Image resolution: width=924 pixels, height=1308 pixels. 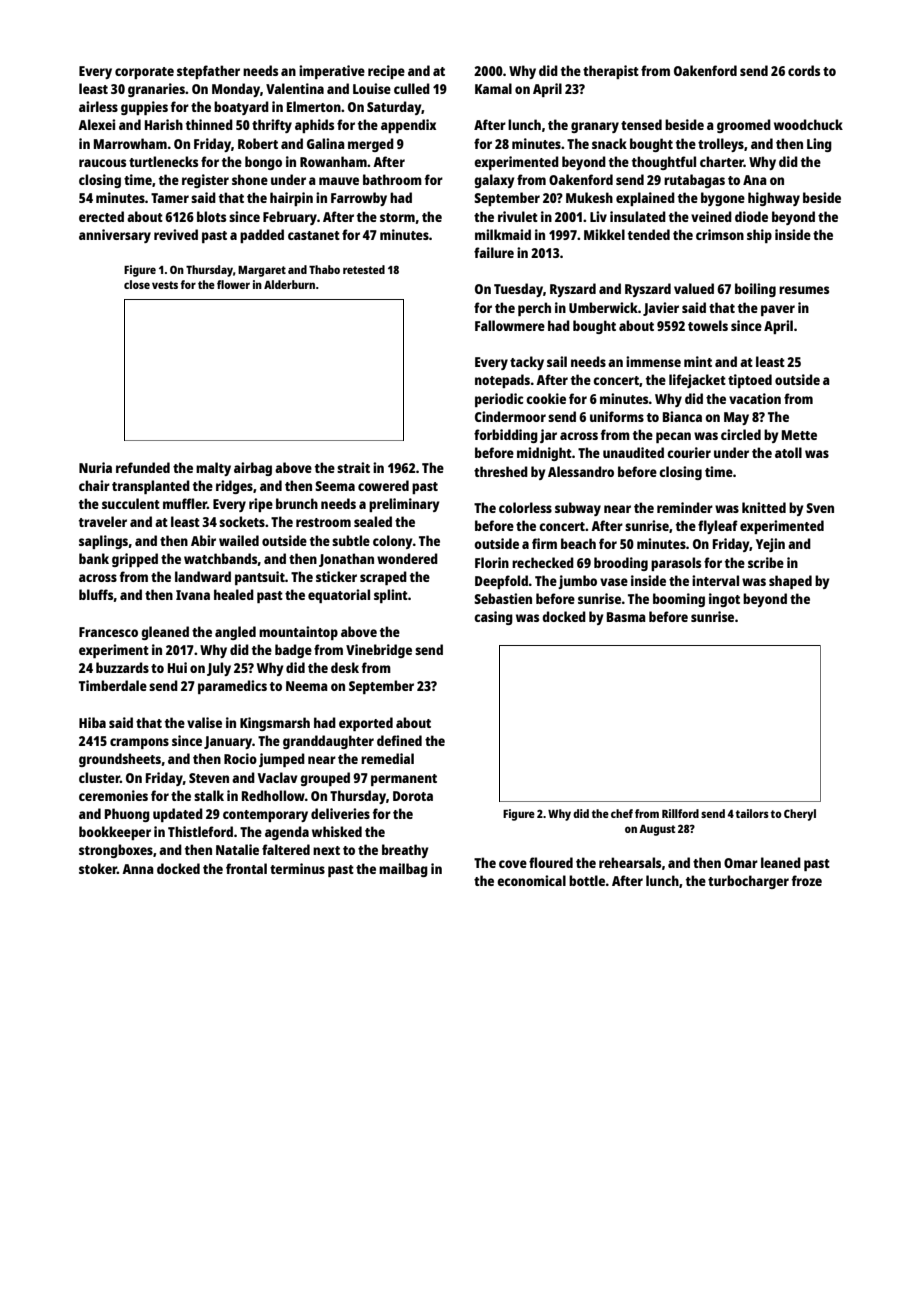 What do you see at coordinates (265, 816) in the screenshot?
I see `contemporary` at bounding box center [265, 816].
